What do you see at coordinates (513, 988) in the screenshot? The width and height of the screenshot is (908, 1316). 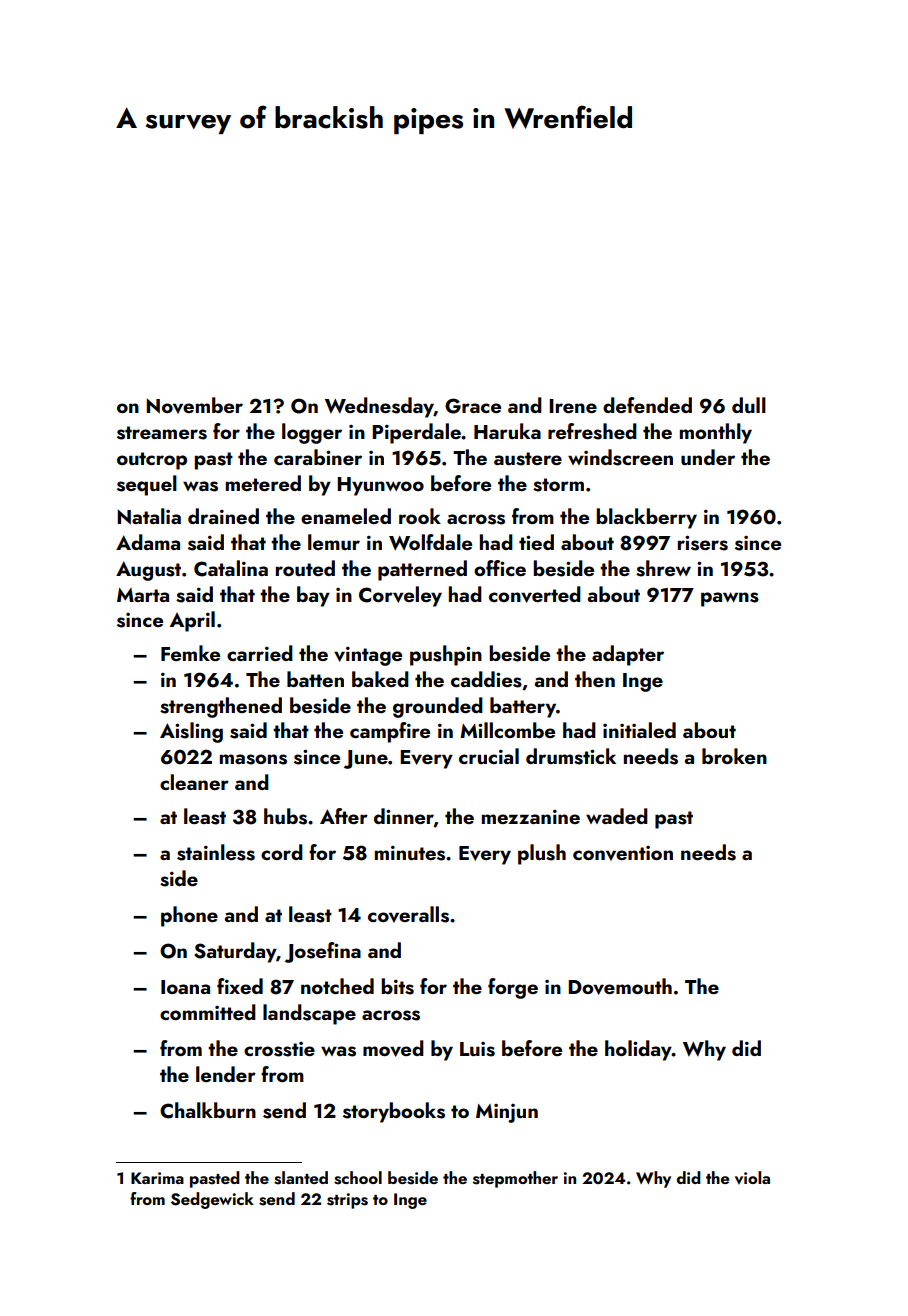 I see `forge` at bounding box center [513, 988].
